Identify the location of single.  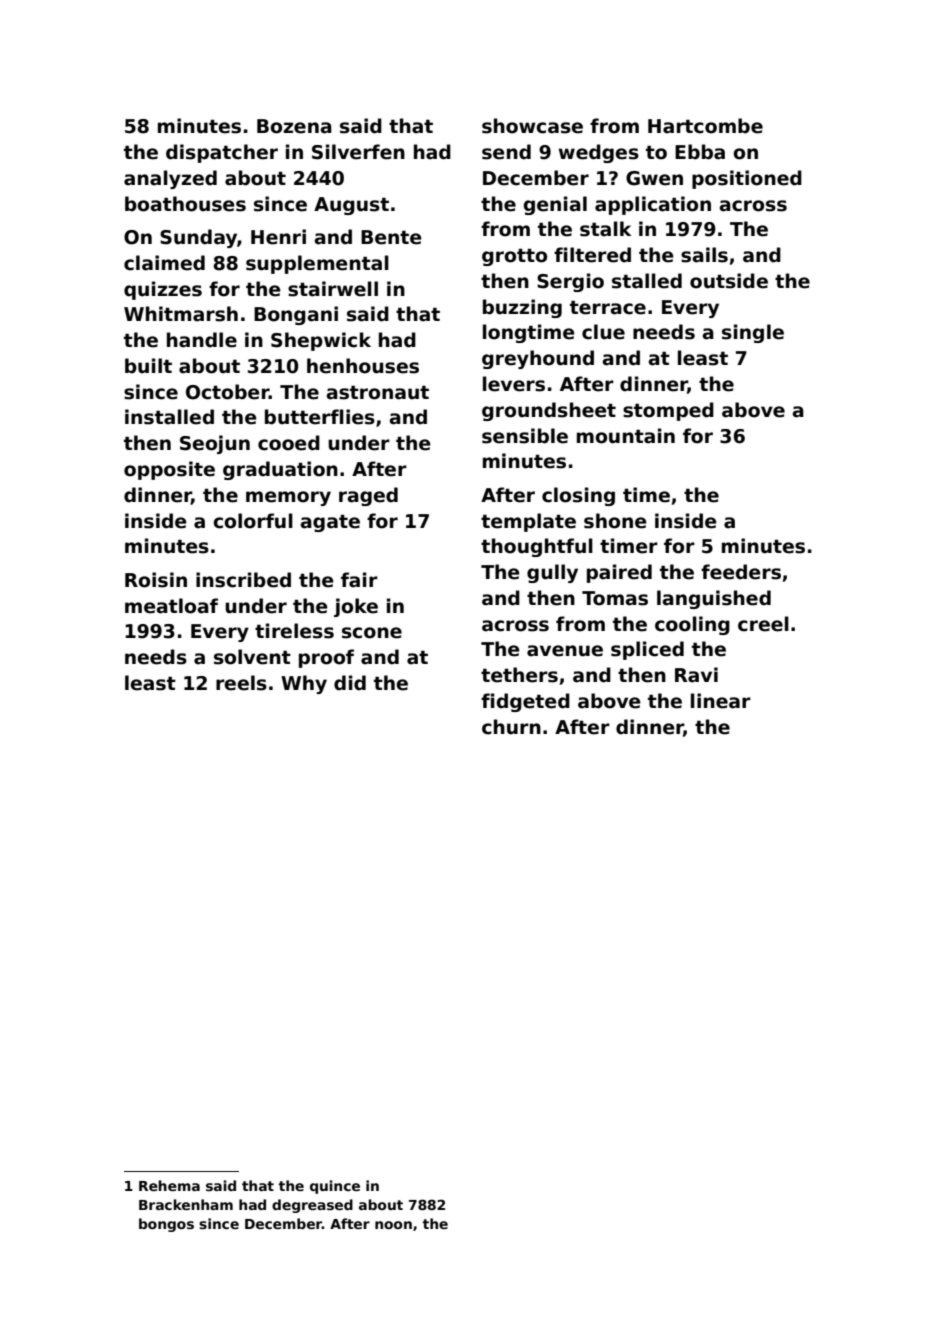
(753, 333).
